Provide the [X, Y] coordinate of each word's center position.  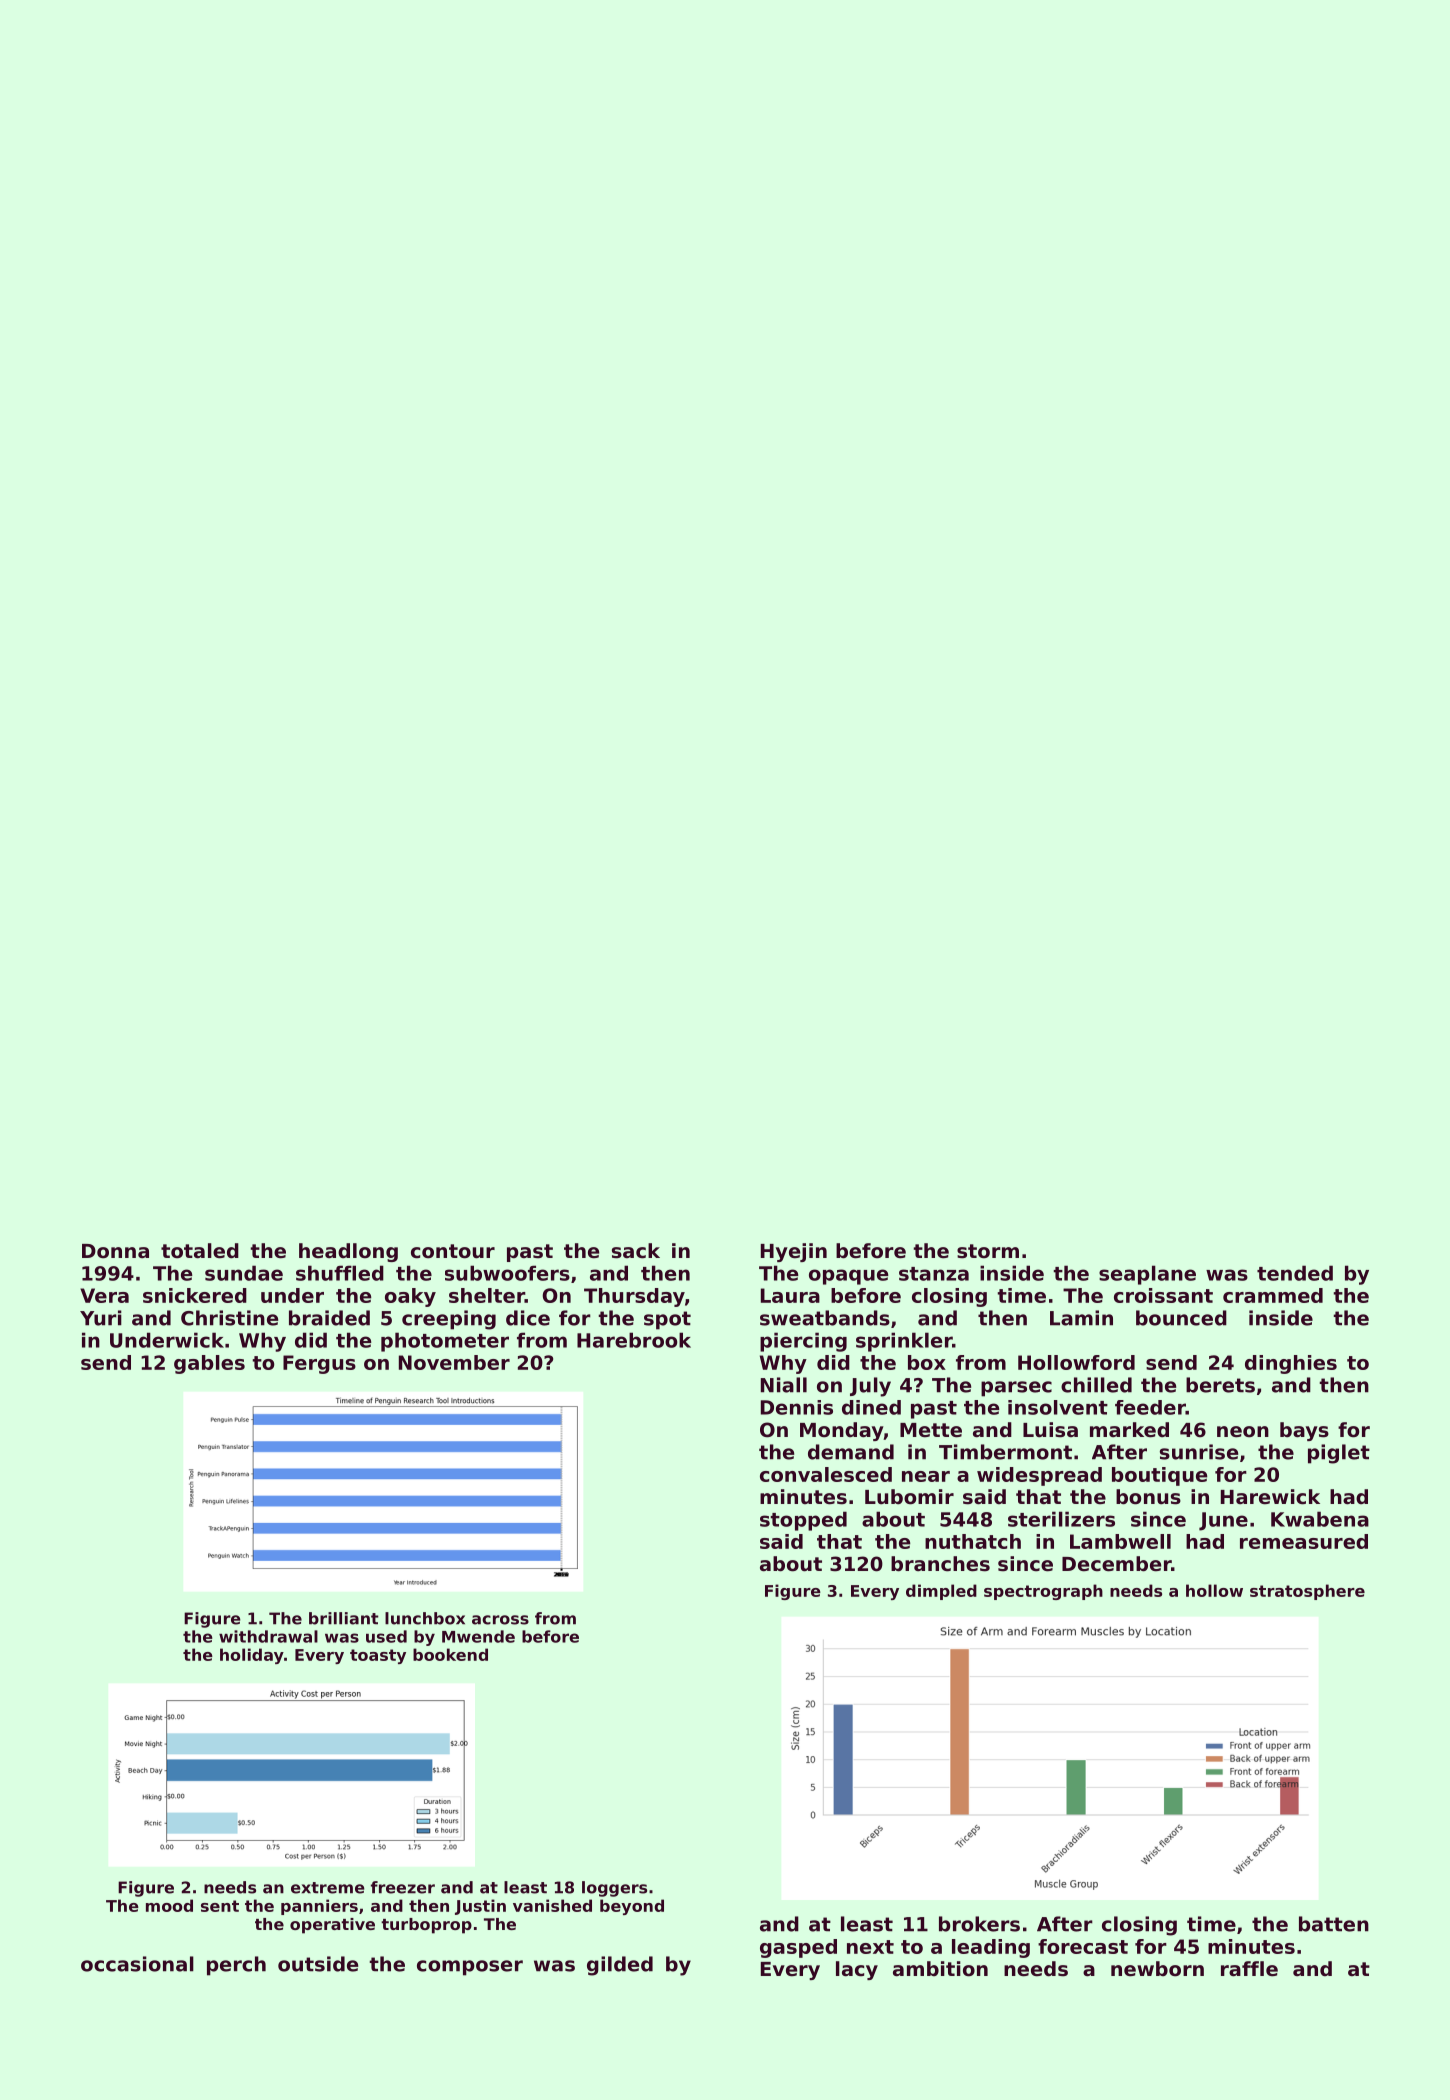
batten [1334, 1924]
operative [332, 1926]
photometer [445, 1342]
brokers [979, 1924]
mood [169, 1905]
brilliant [344, 1618]
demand [851, 1452]
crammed [1273, 1295]
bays [1304, 1431]
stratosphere [1307, 1592]
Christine [229, 1318]
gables [209, 1364]
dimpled [941, 1592]
